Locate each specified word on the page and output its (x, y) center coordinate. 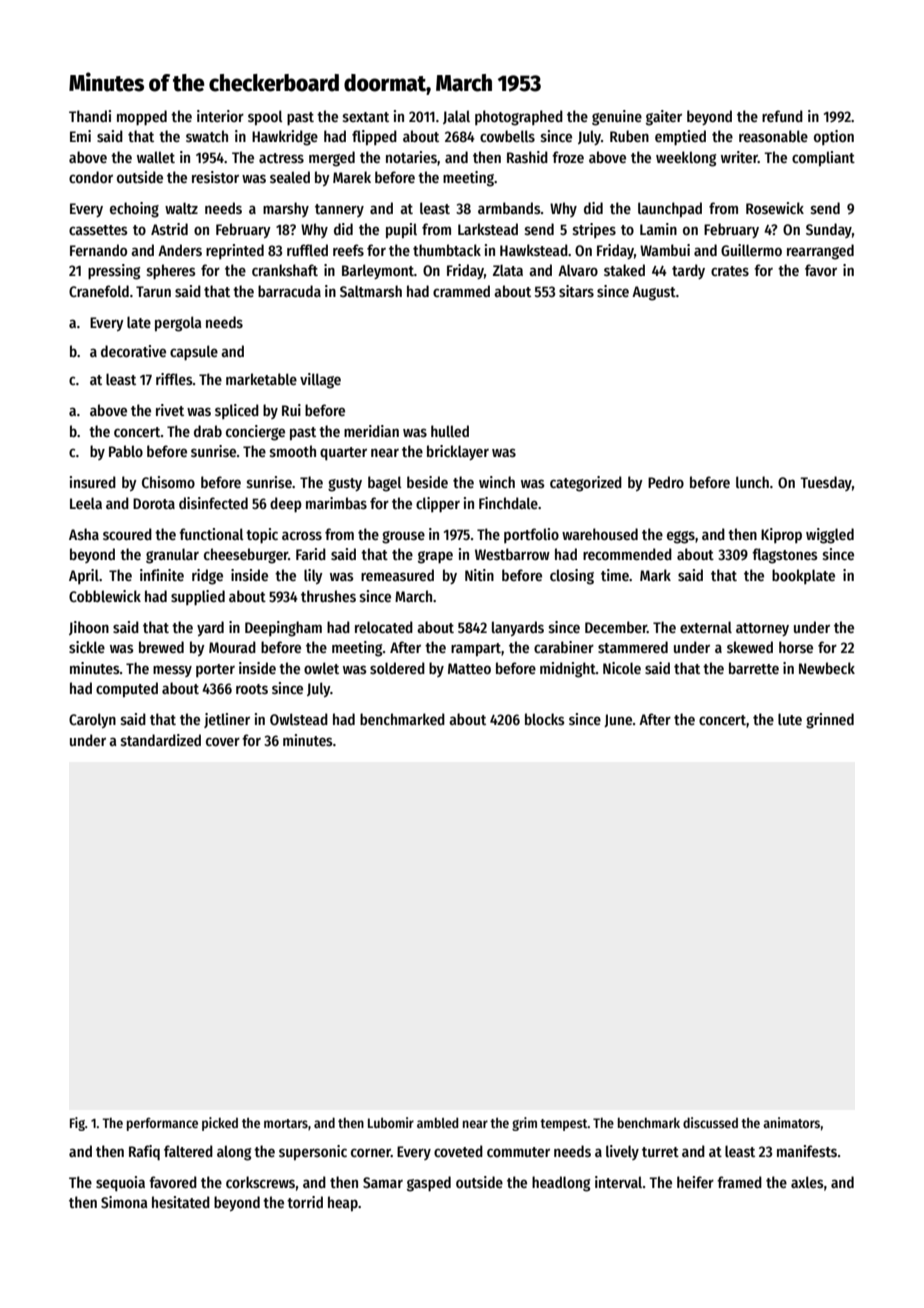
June (618, 720)
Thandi (90, 116)
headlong (561, 1184)
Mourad (232, 647)
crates (730, 271)
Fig (77, 1124)
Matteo (469, 668)
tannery (339, 210)
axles (807, 1182)
